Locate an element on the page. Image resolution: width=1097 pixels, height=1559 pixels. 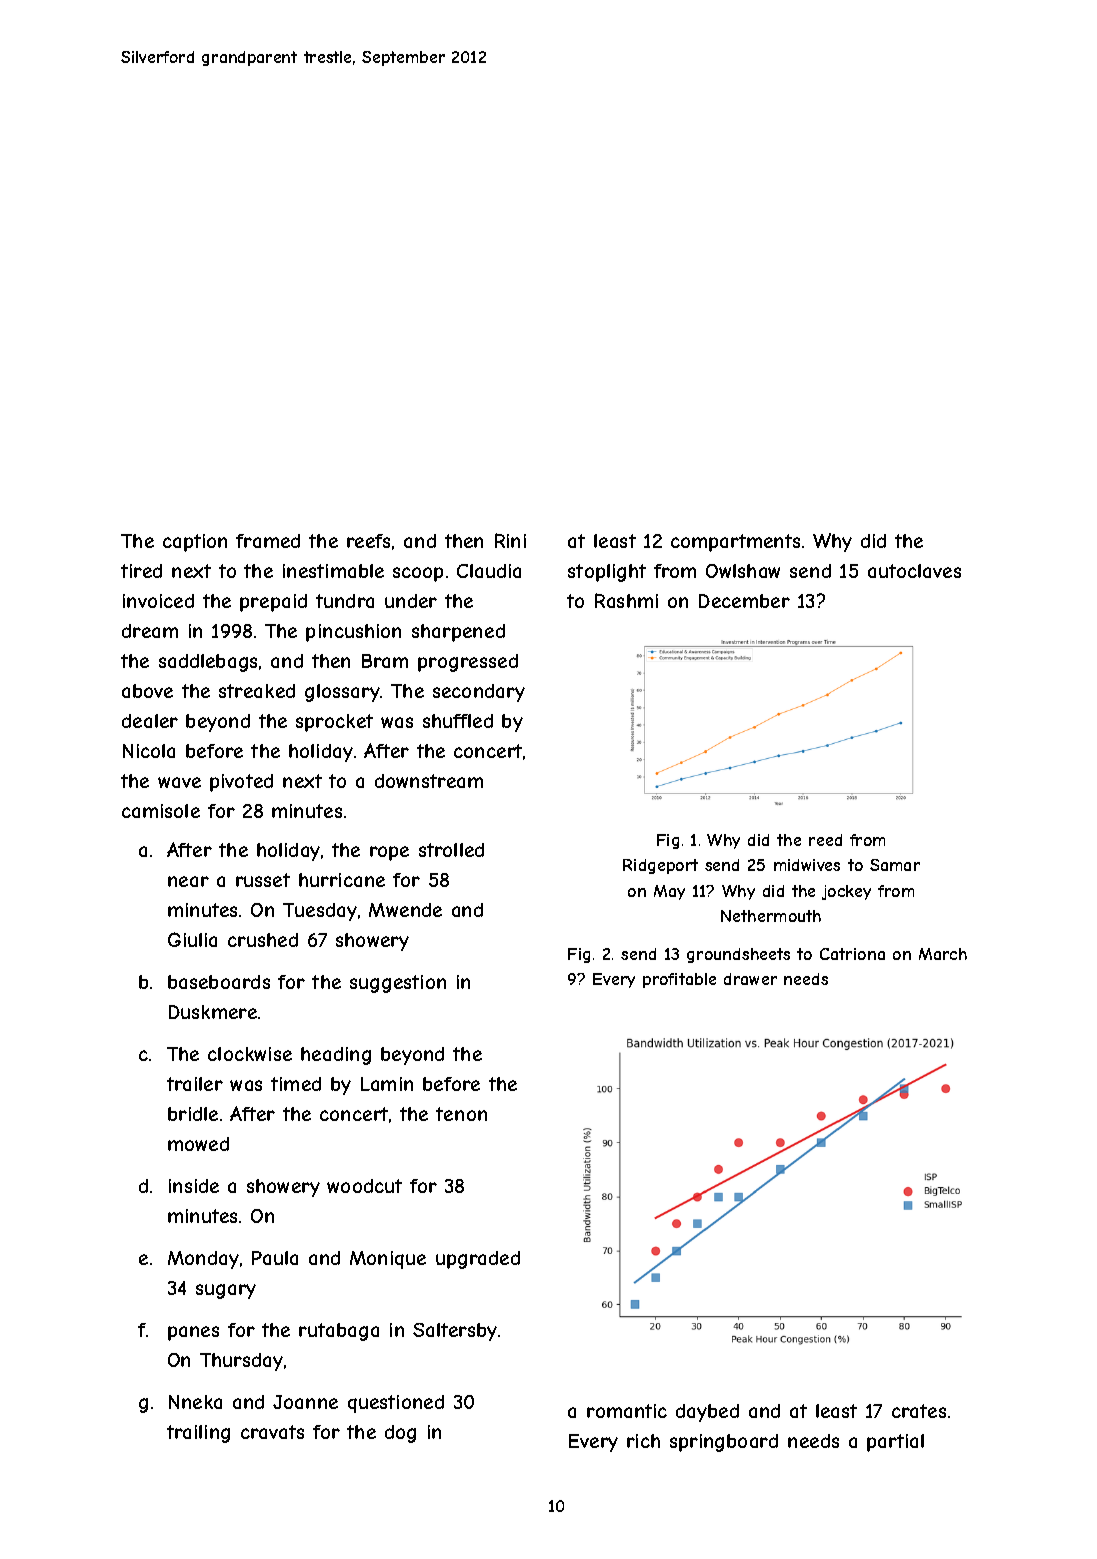
Ridgeport is located at coordinates (660, 866).
